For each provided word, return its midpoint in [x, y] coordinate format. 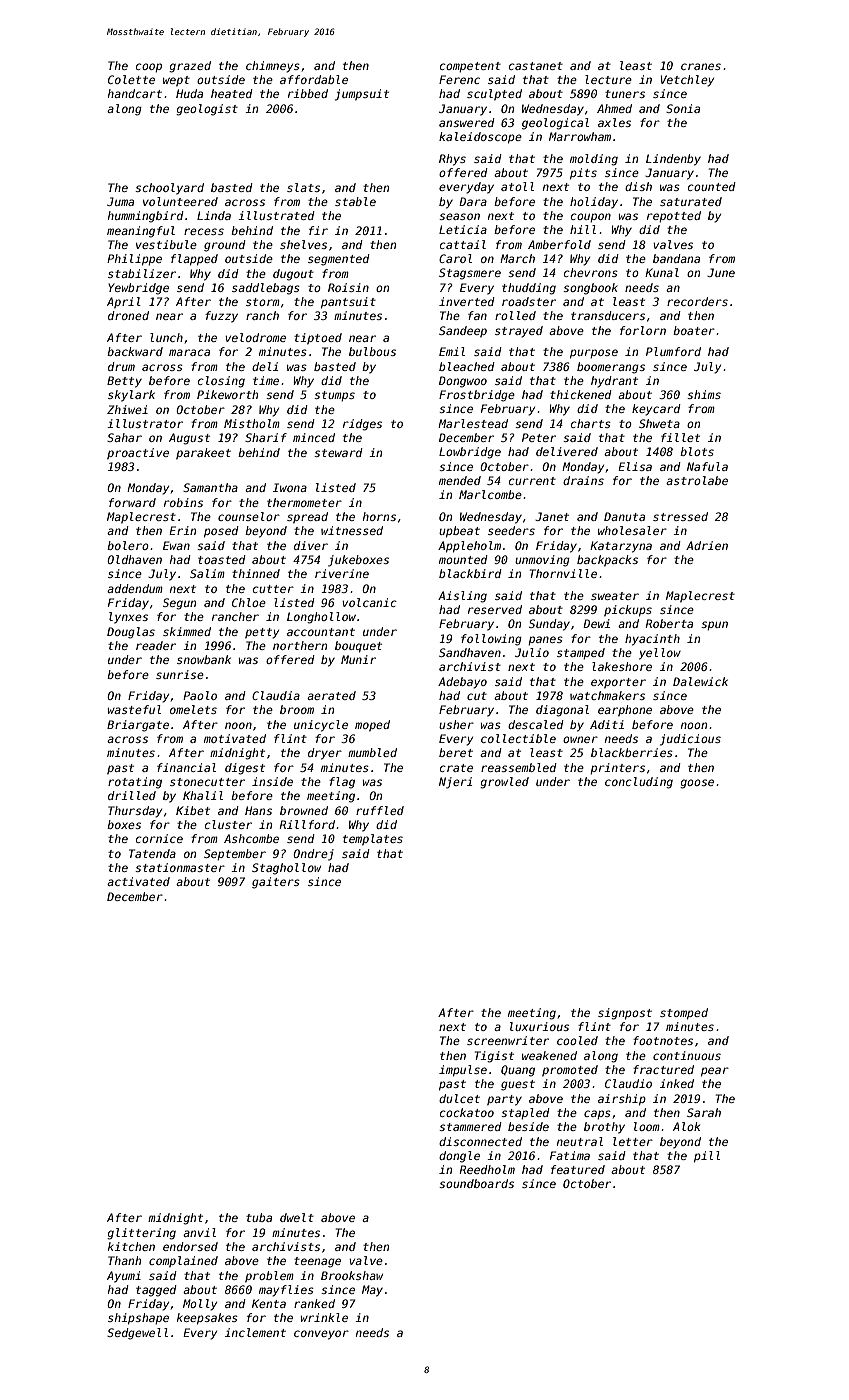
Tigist [494, 1057]
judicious [690, 740]
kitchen [131, 1246]
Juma [120, 201]
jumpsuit [362, 95]
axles [614, 122]
